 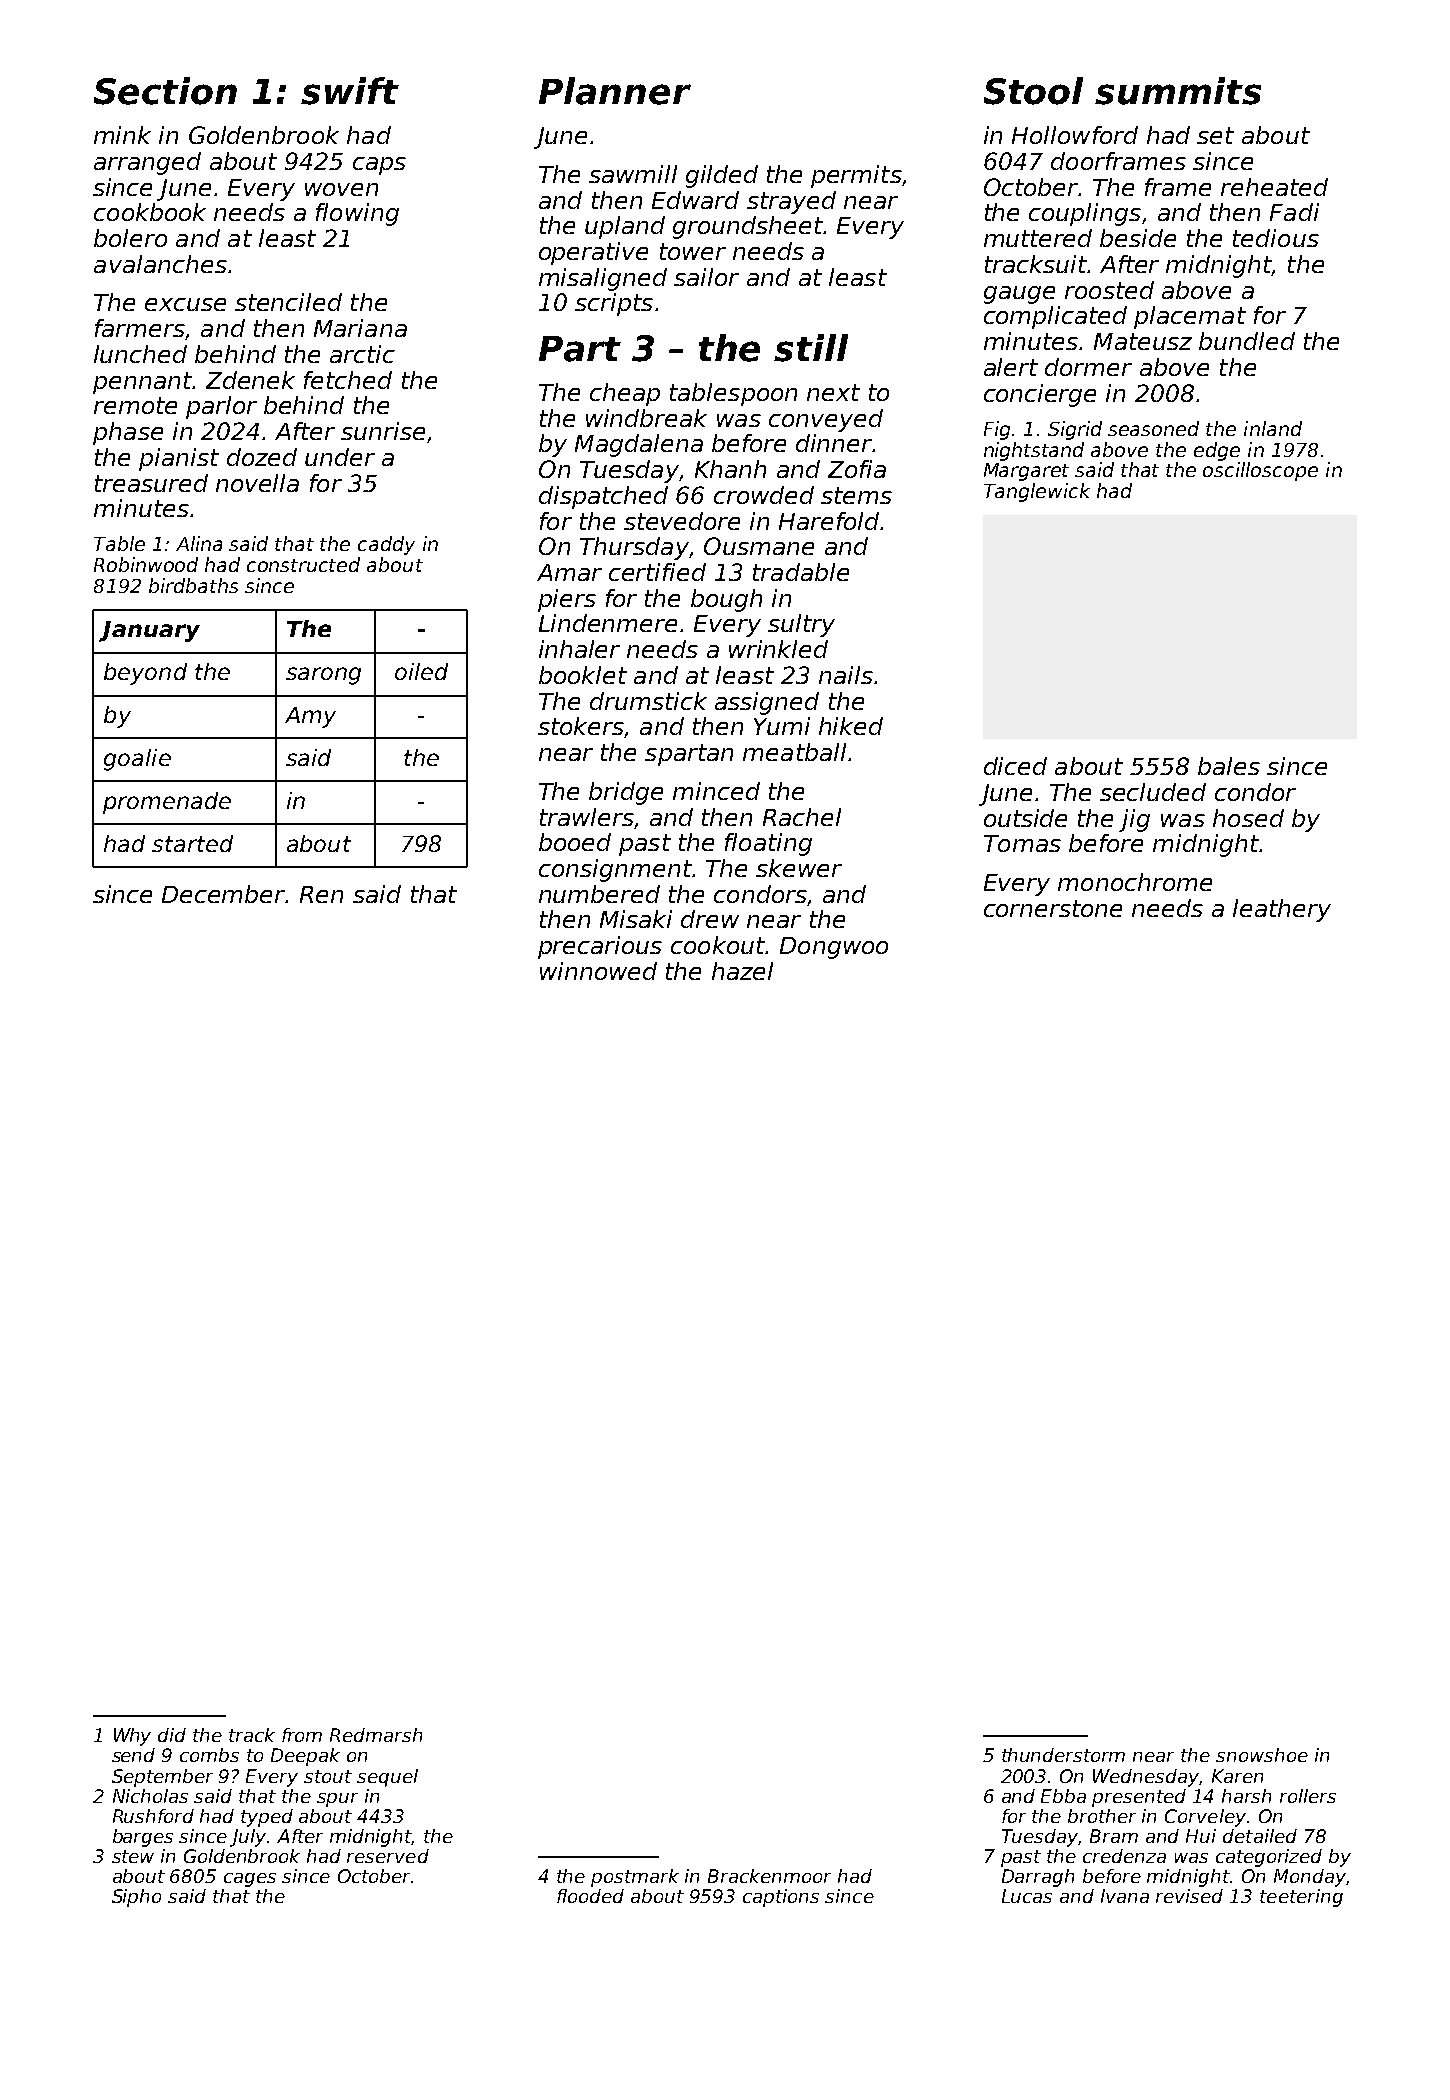 I want to click on Why, so click(x=132, y=1737).
